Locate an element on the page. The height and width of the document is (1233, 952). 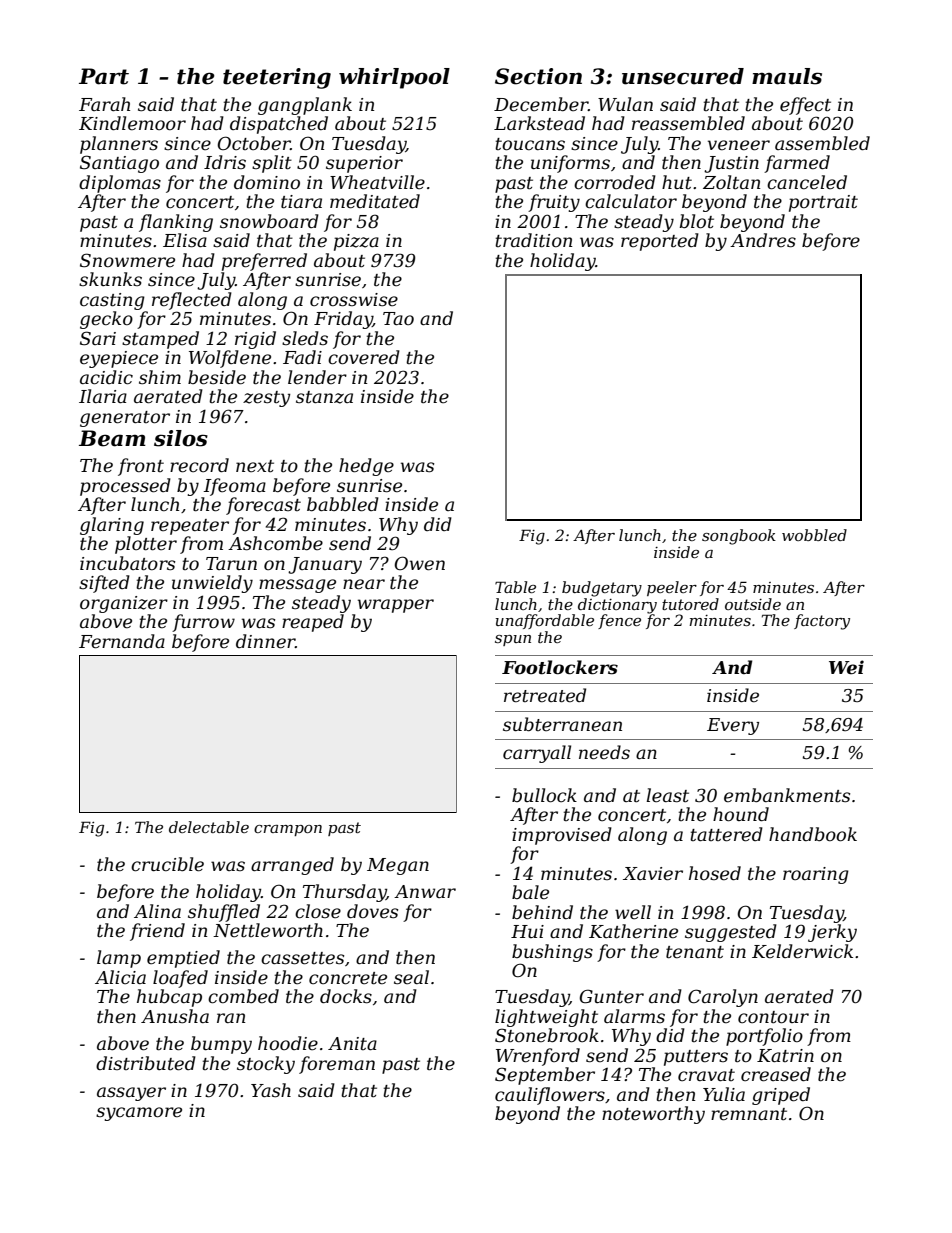
Kindlemoor is located at coordinates (132, 123).
